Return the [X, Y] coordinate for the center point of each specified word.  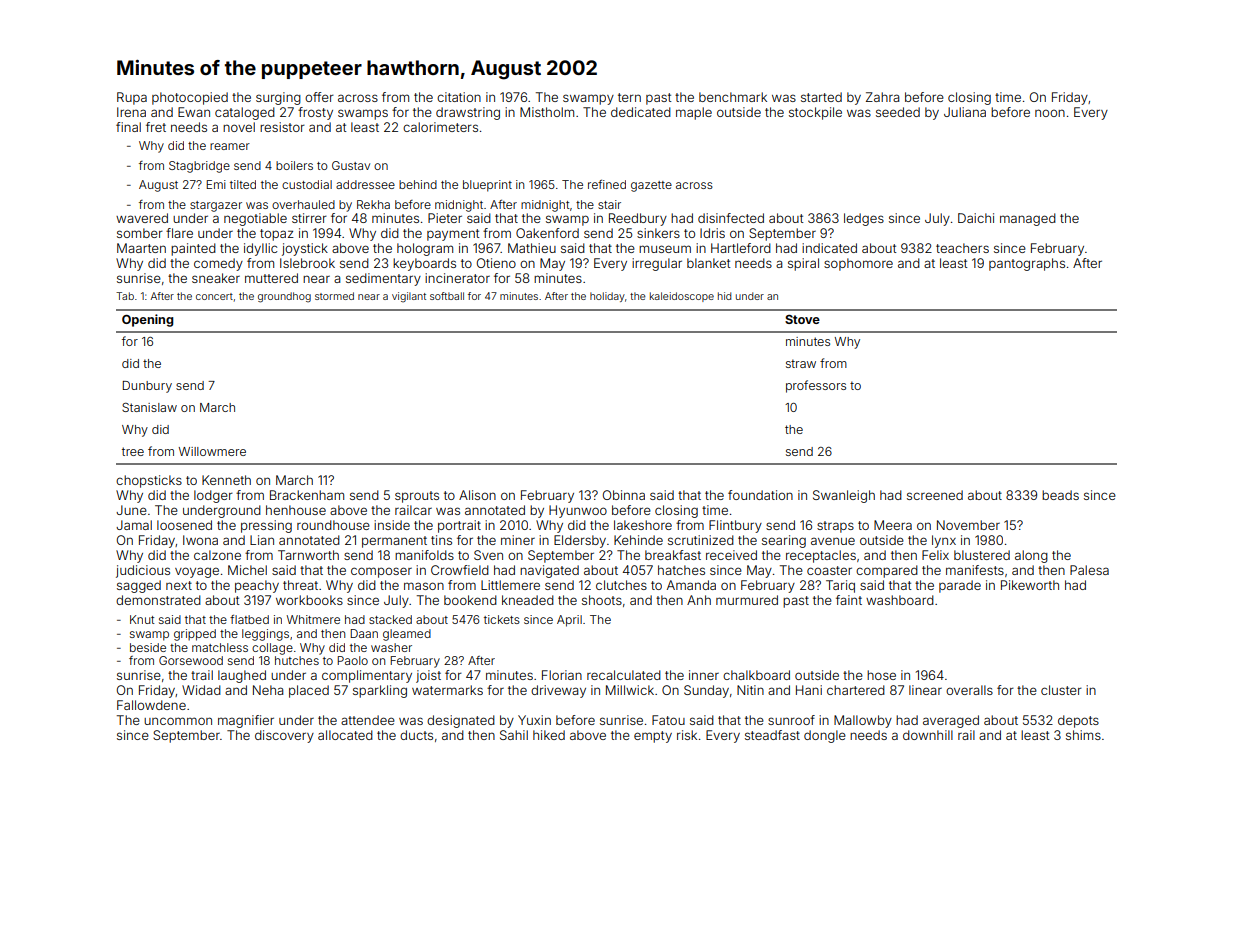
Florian [562, 675]
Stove [802, 319]
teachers [962, 248]
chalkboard [756, 675]
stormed [334, 296]
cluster [1061, 690]
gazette [651, 186]
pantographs [1027, 264]
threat [300, 585]
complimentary [367, 676]
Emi [216, 184]
